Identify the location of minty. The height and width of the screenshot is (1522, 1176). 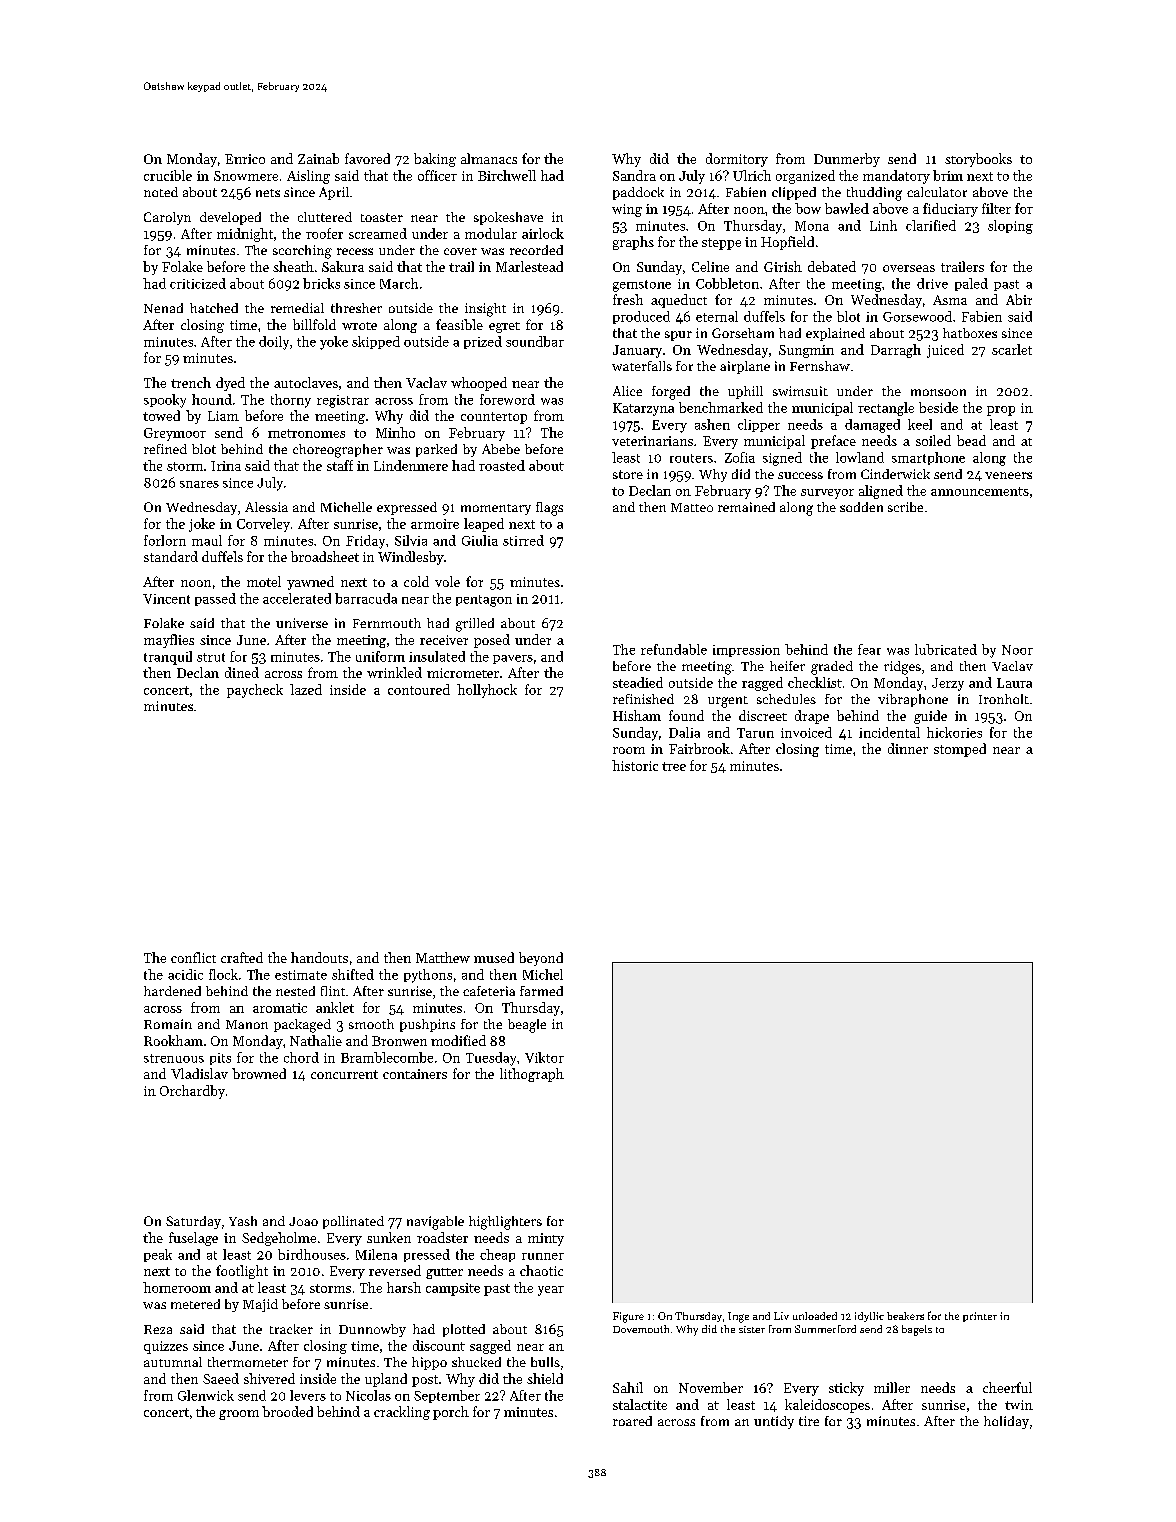
(546, 1239).
